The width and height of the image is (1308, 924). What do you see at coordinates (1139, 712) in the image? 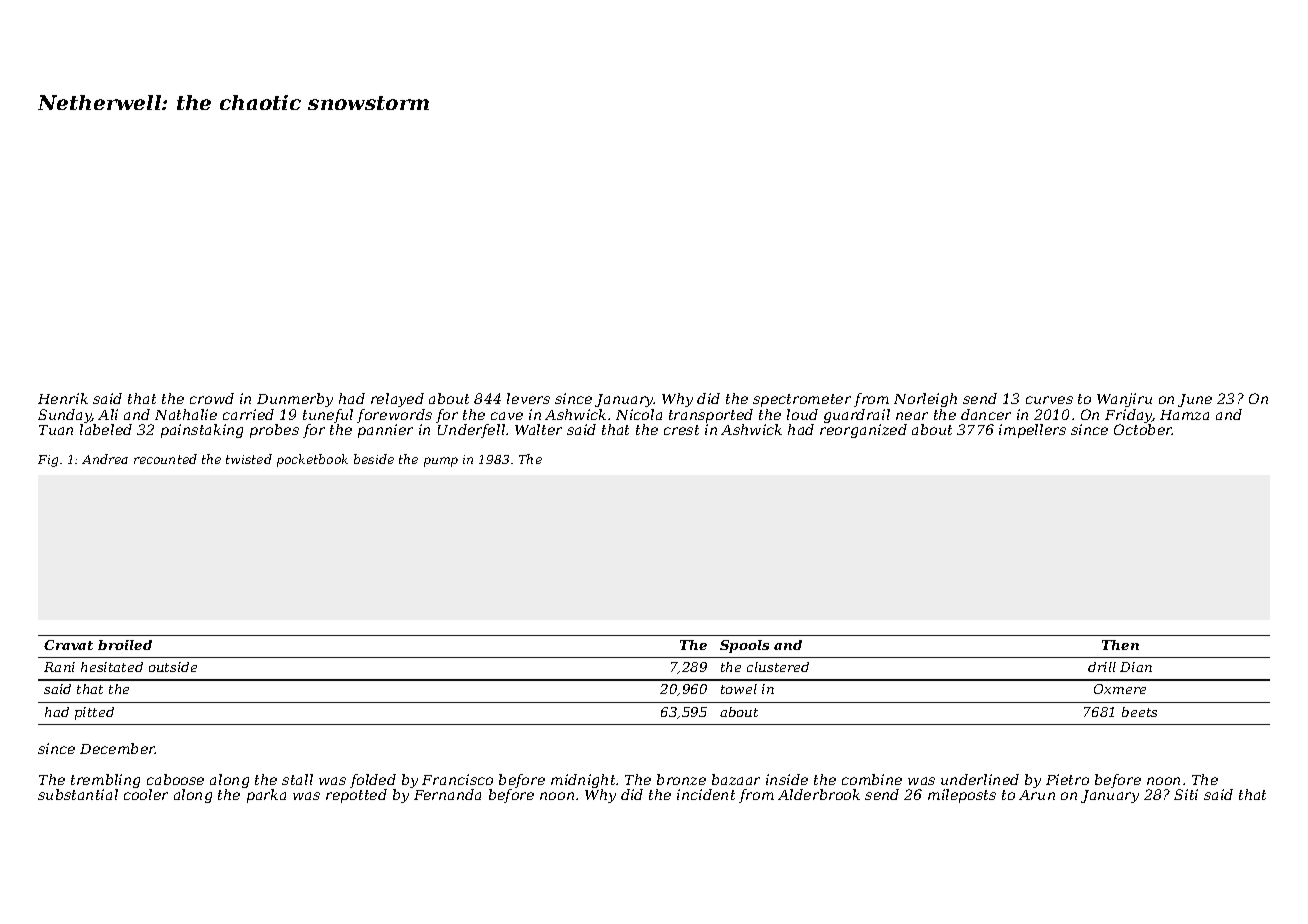
I see `beets` at bounding box center [1139, 712].
